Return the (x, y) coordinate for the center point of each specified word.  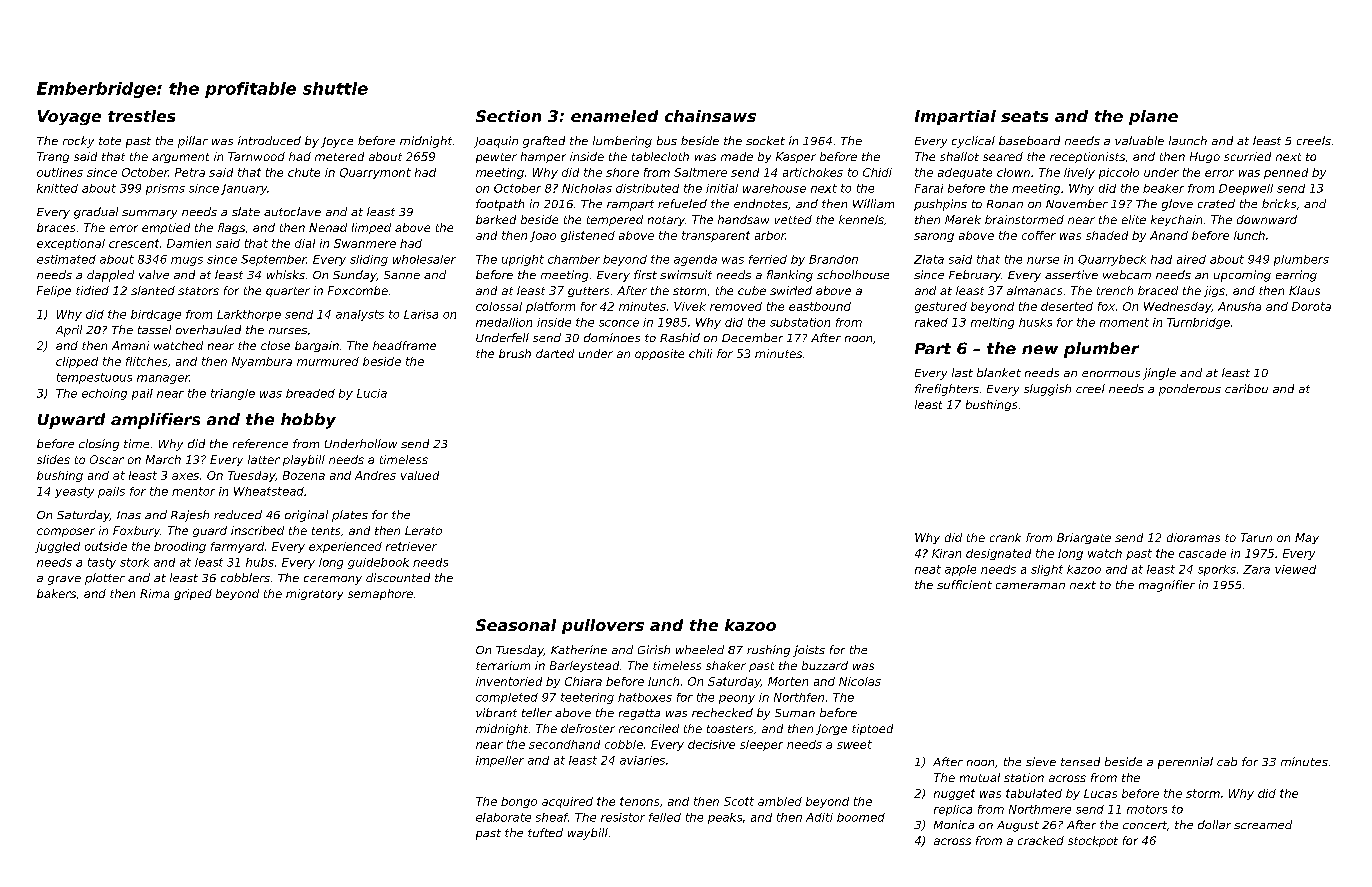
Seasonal (516, 625)
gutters (588, 292)
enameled (614, 116)
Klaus (1304, 290)
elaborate (503, 817)
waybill (588, 834)
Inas (129, 515)
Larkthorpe (249, 315)
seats (1024, 116)
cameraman (1030, 586)
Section (508, 116)
